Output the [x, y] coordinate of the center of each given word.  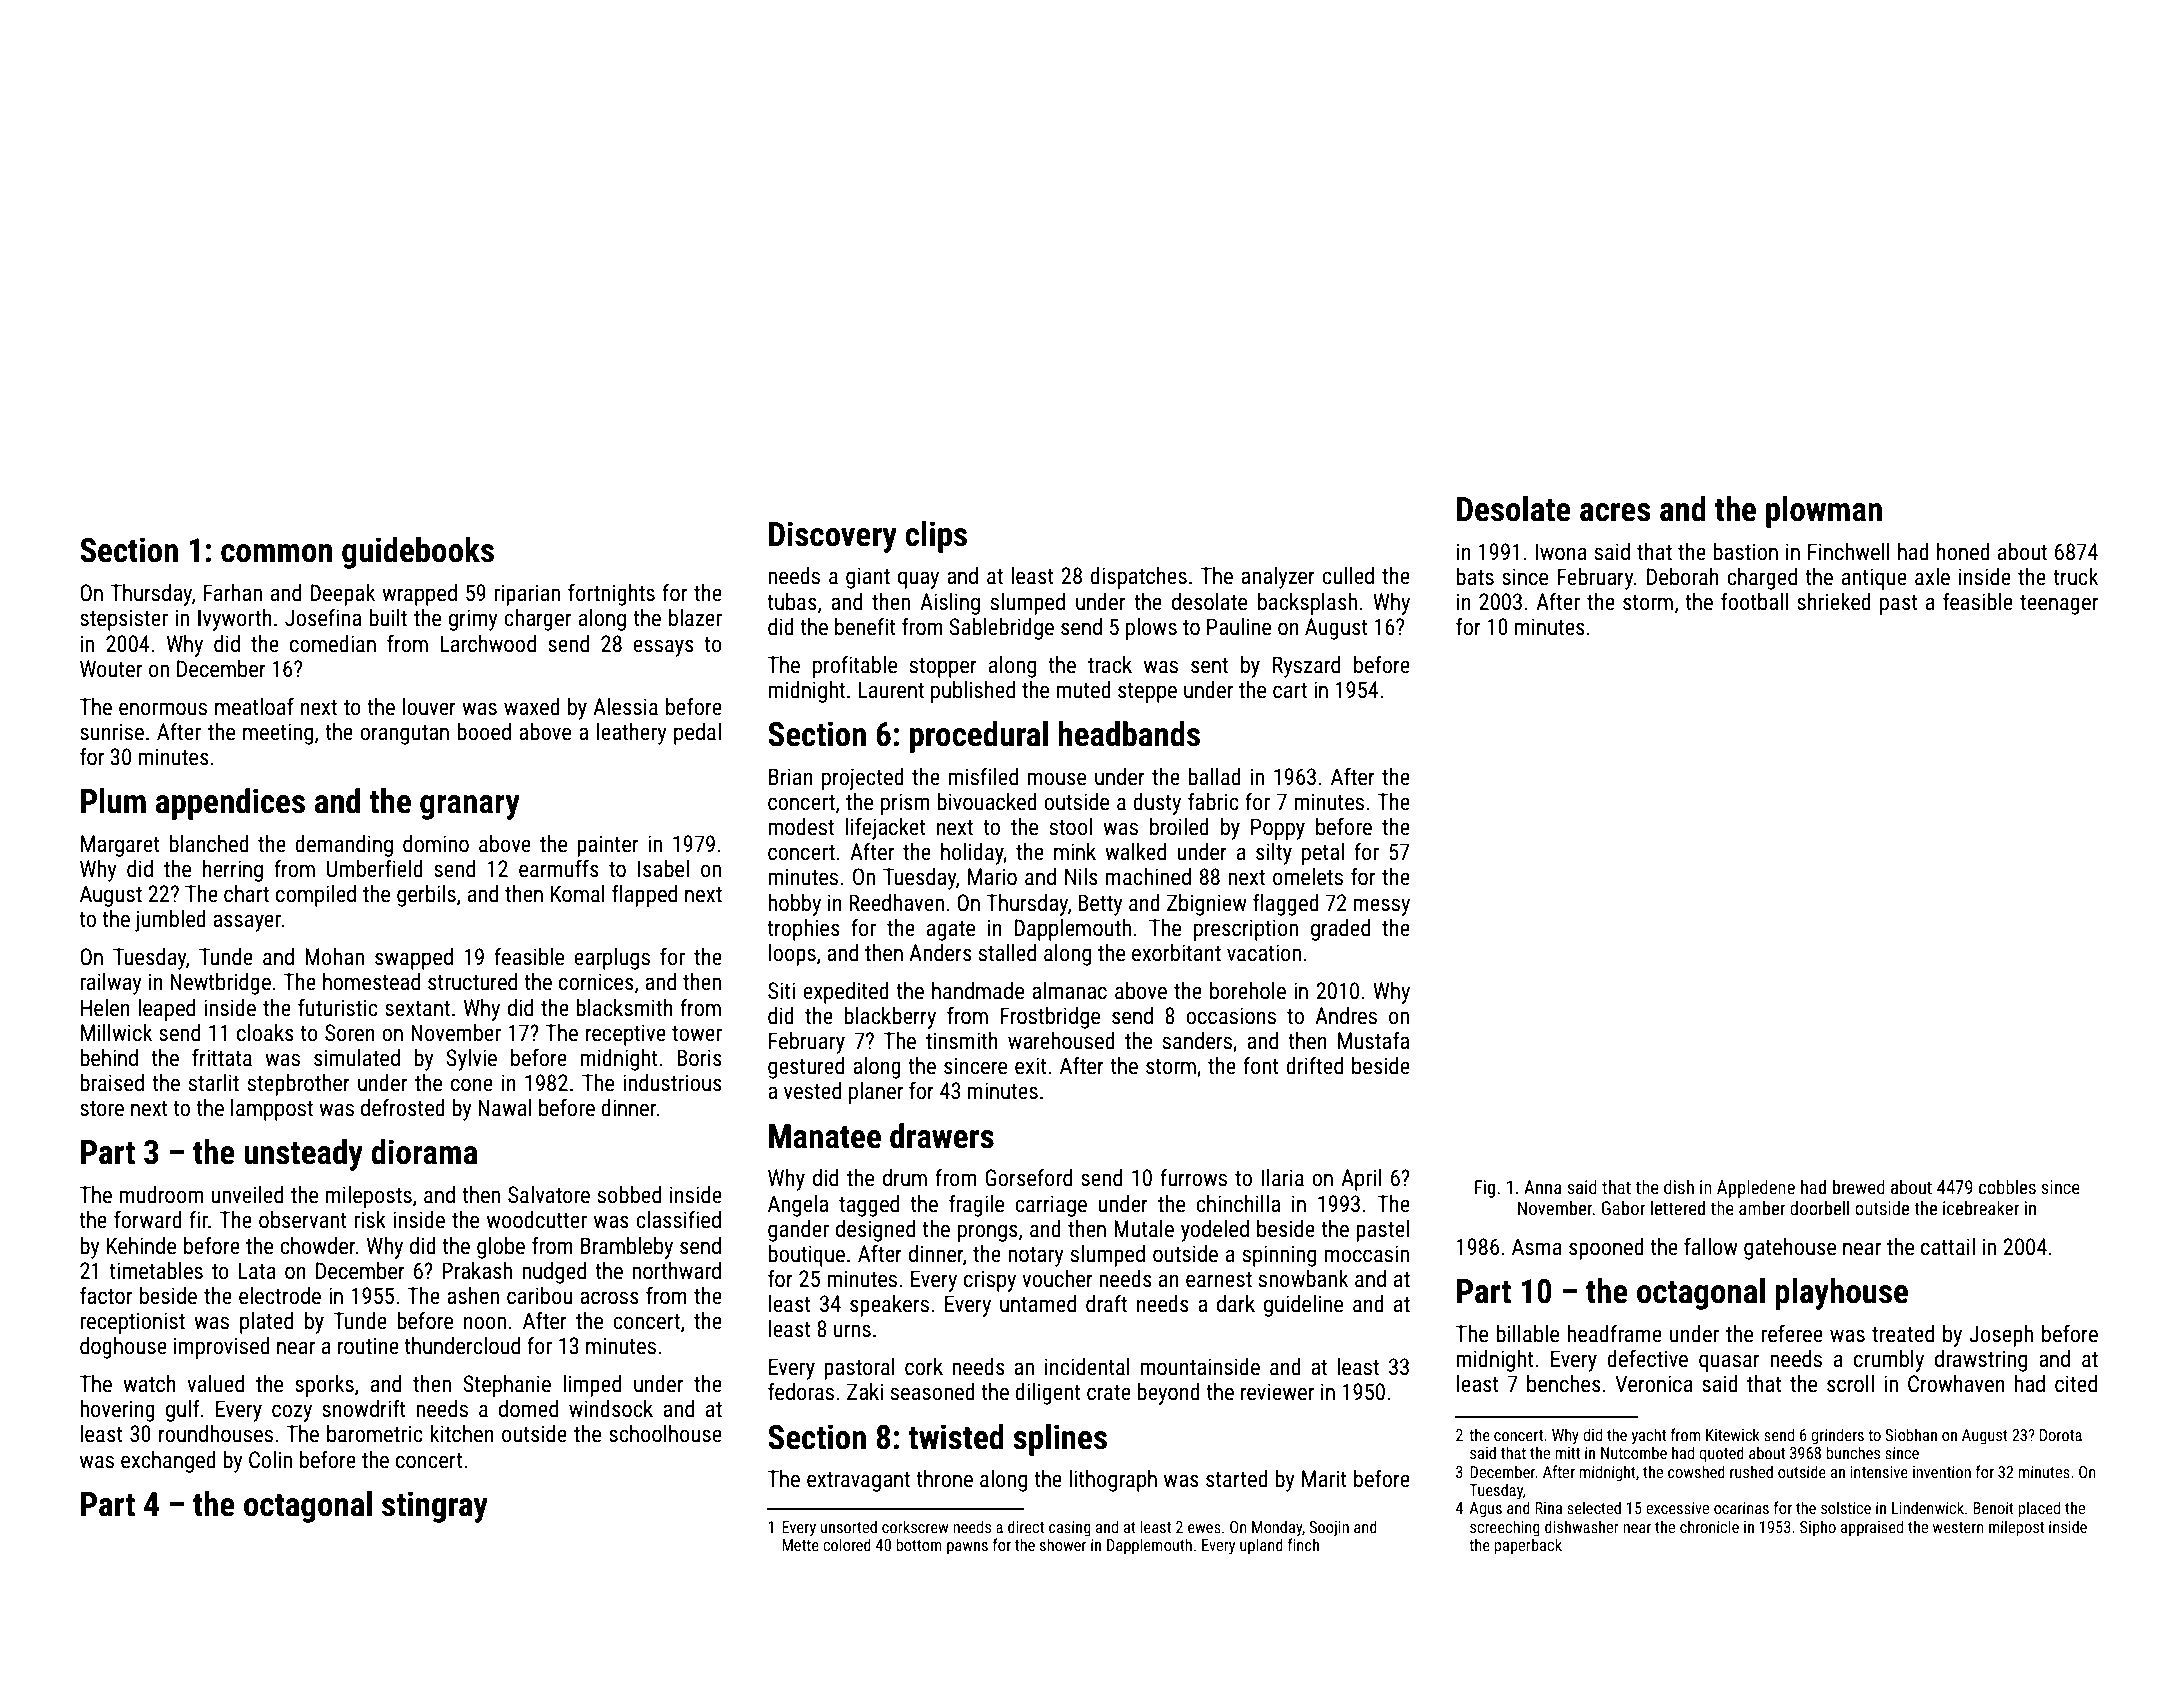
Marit [1324, 1479]
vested [812, 1091]
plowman [1824, 512]
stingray [435, 1507]
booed [484, 732]
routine [368, 1346]
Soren [350, 1033]
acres [1615, 512]
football [1754, 601]
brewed [1859, 1187]
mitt [1567, 1453]
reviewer [1277, 1392]
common [276, 553]
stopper [943, 668]
